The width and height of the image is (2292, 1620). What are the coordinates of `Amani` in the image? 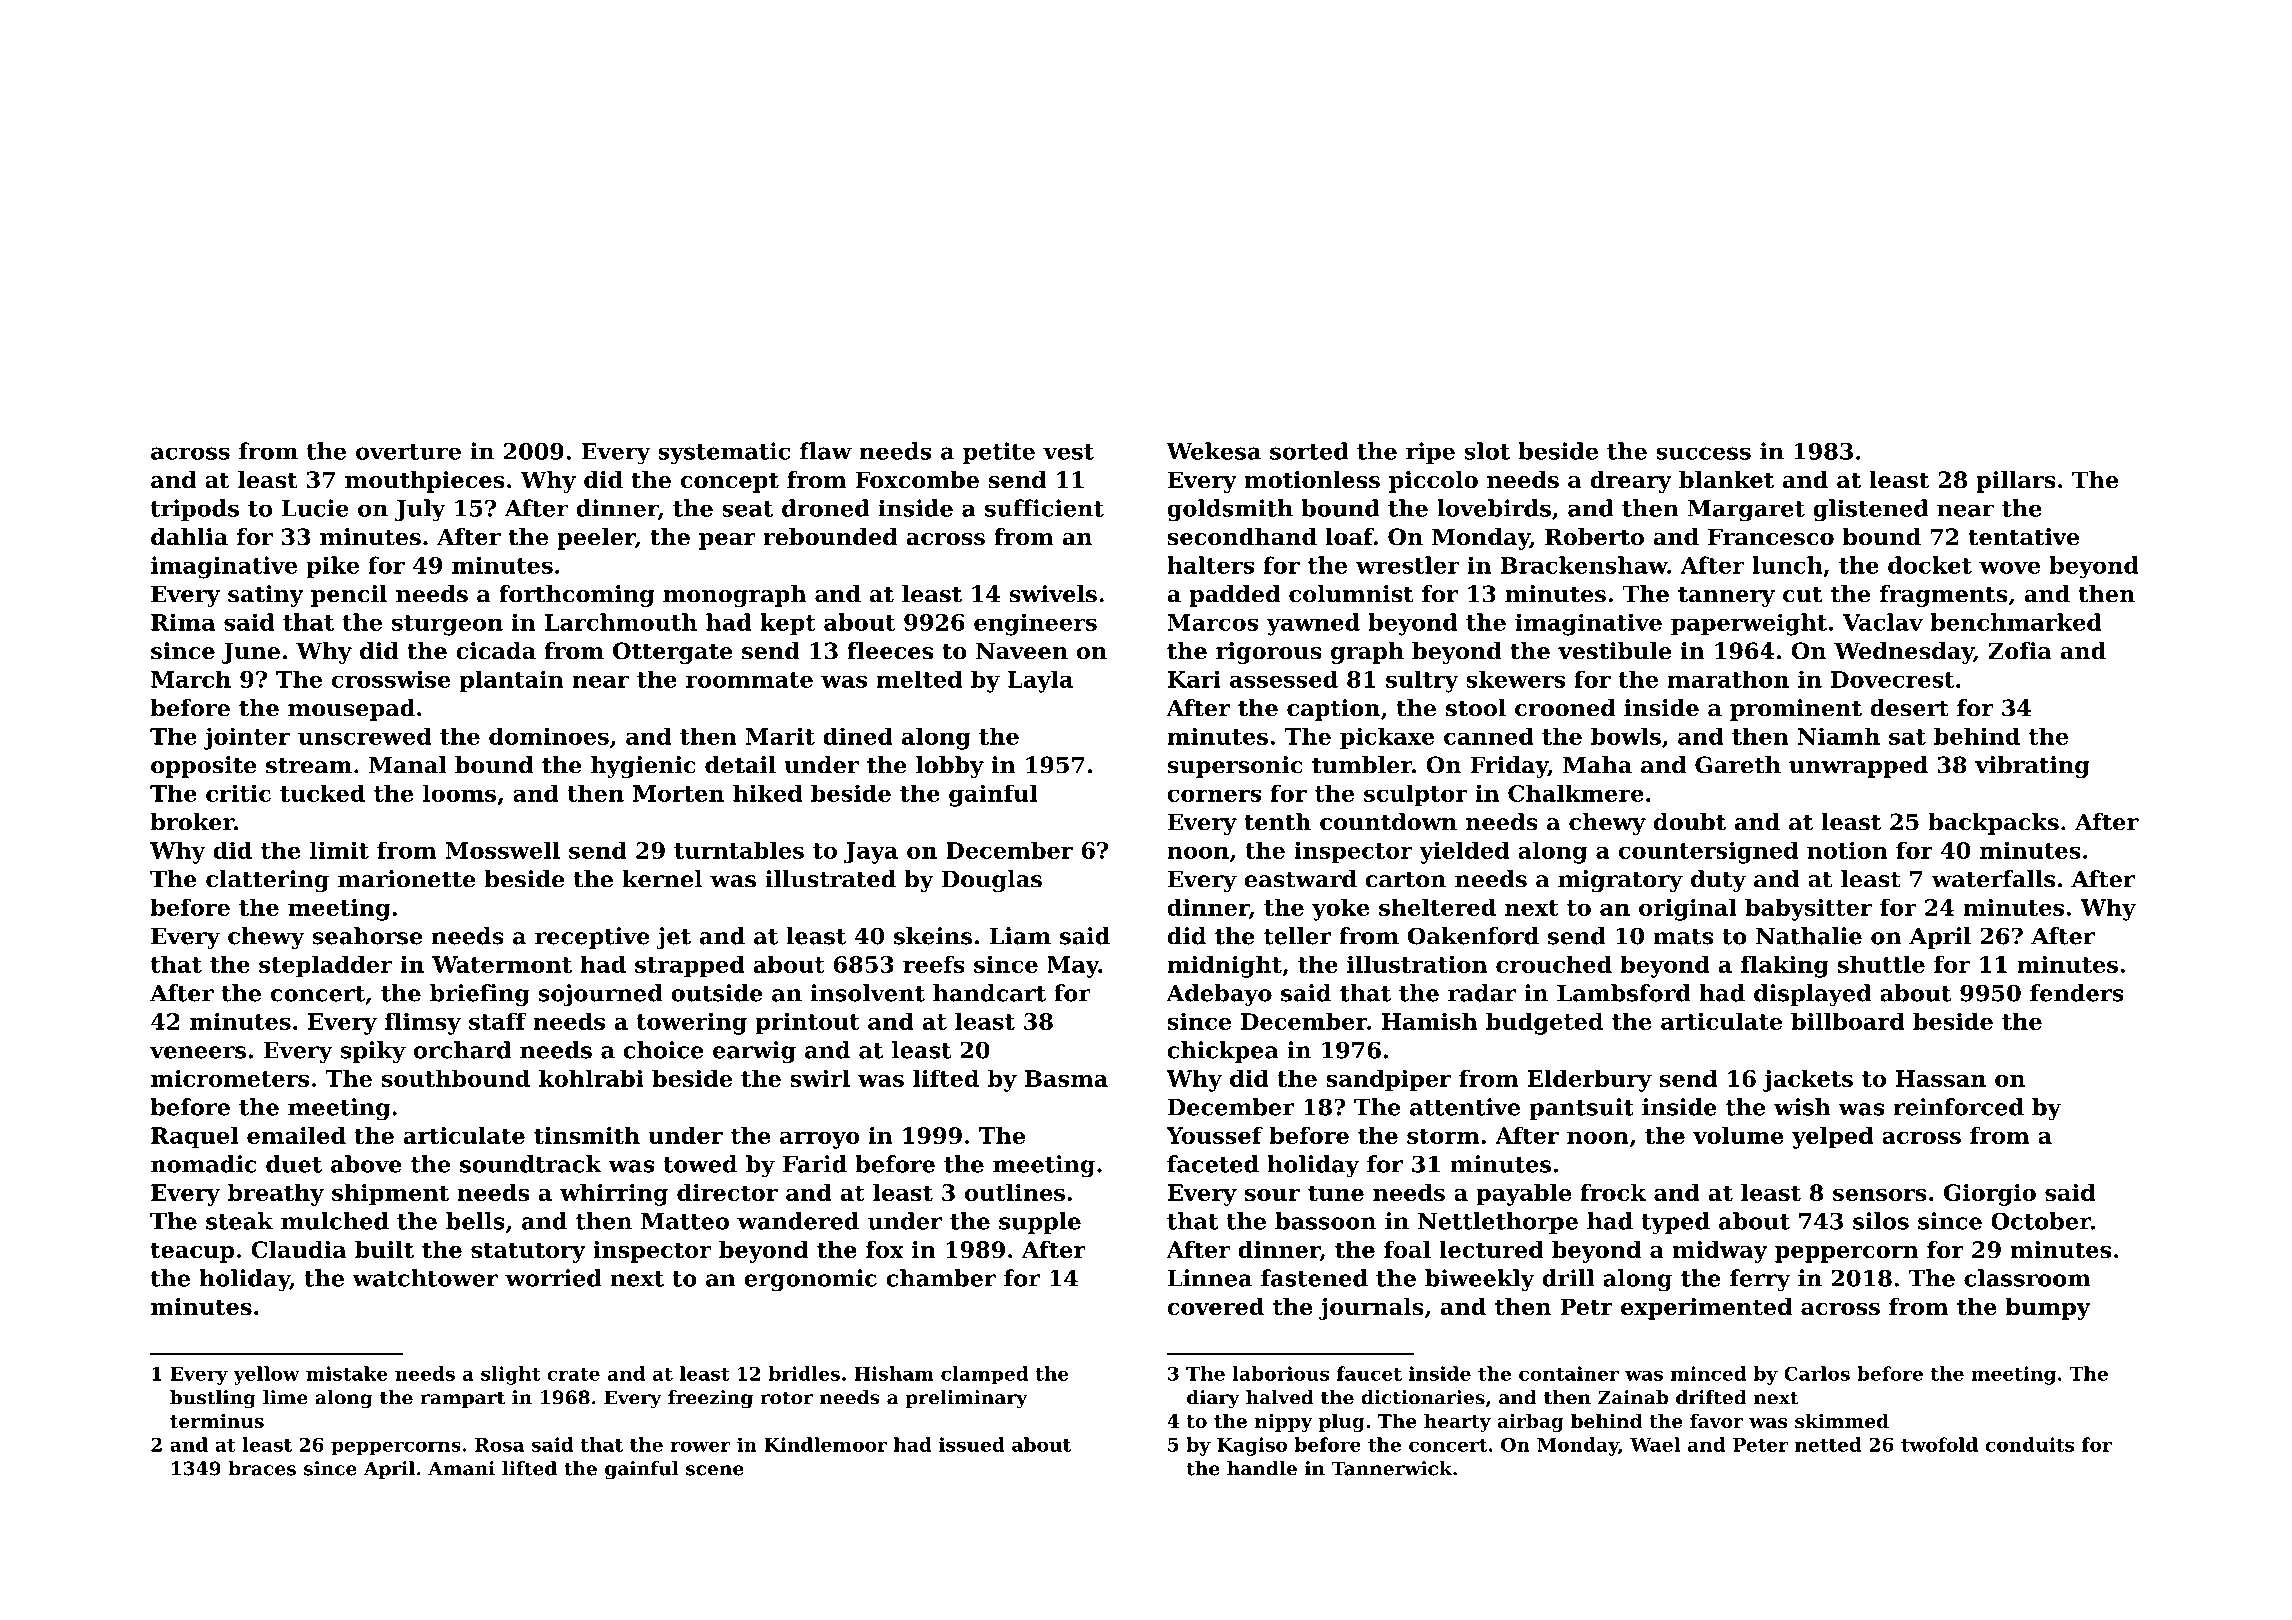 It's located at (461, 1468).
